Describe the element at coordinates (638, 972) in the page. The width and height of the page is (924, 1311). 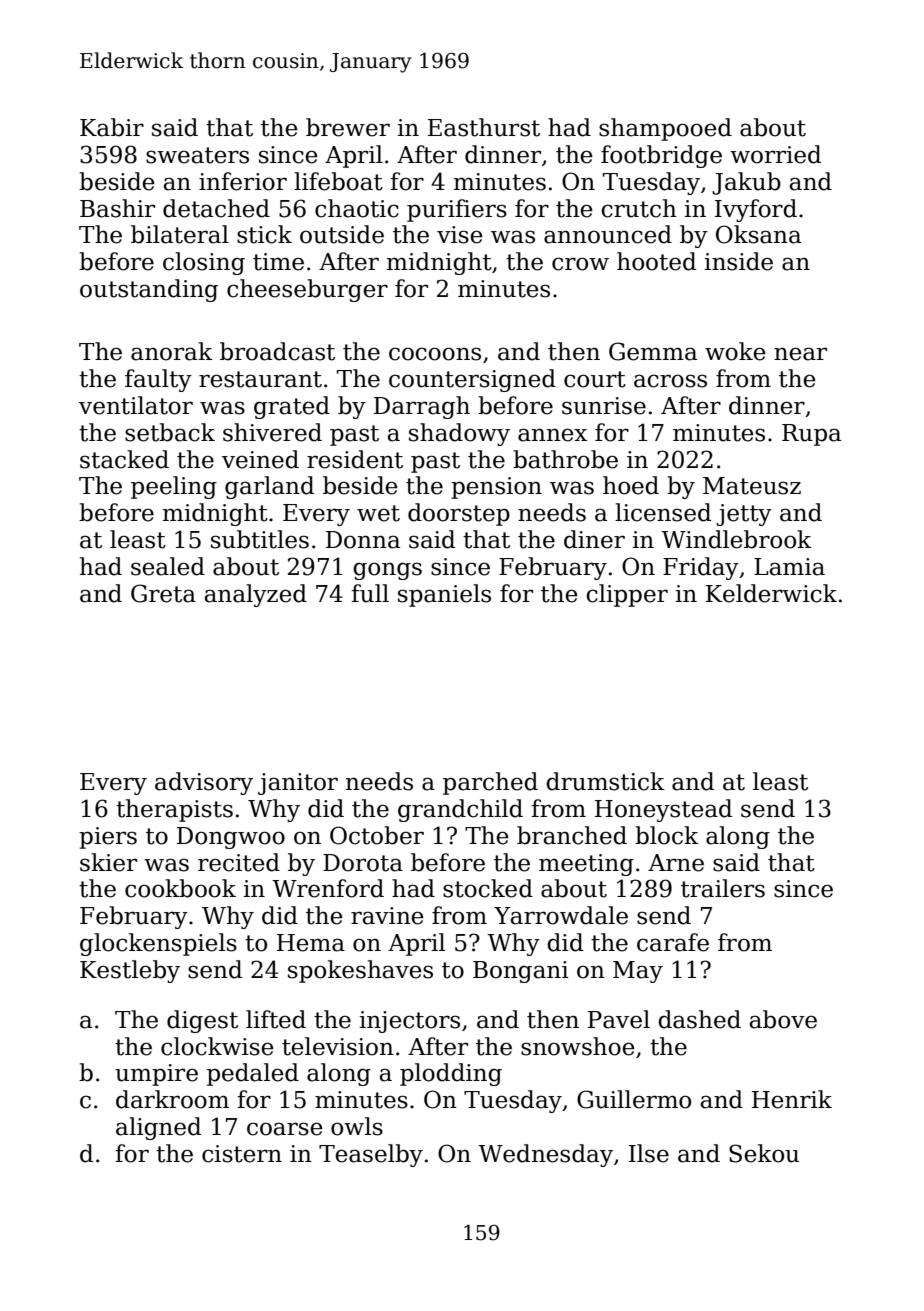
I see `May` at that location.
